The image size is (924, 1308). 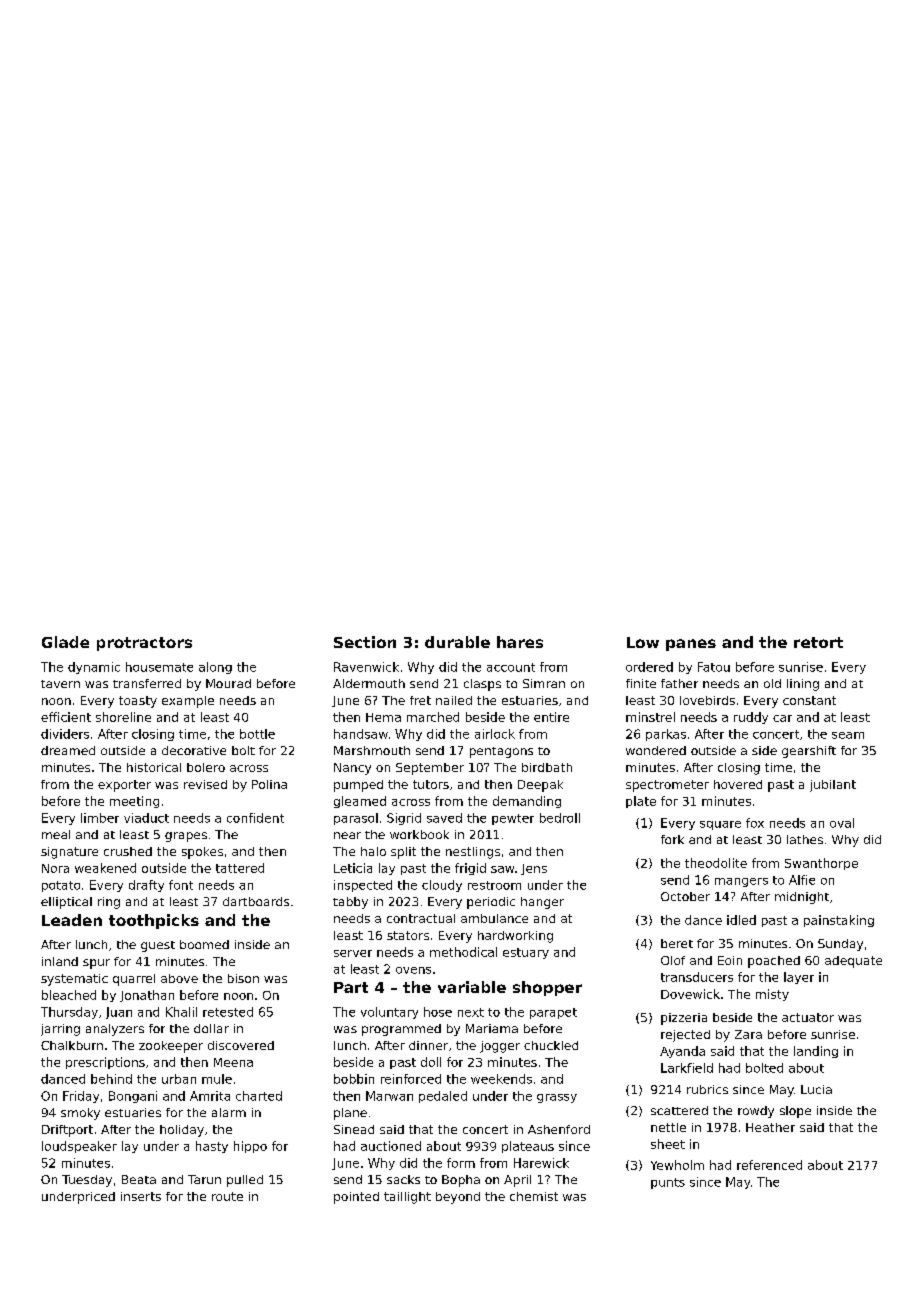 What do you see at coordinates (842, 823) in the document?
I see `oval` at bounding box center [842, 823].
